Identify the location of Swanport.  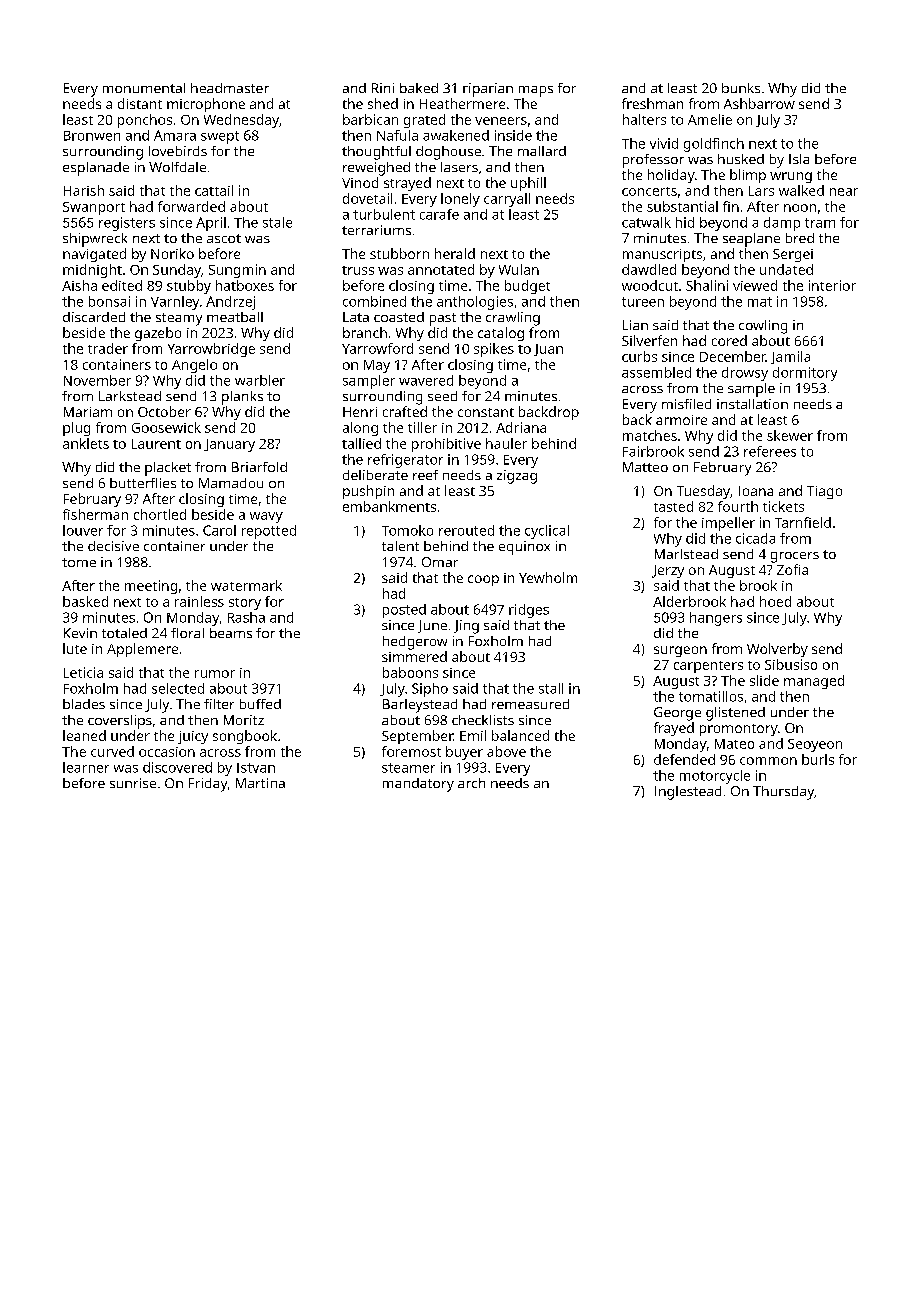
(94, 208).
